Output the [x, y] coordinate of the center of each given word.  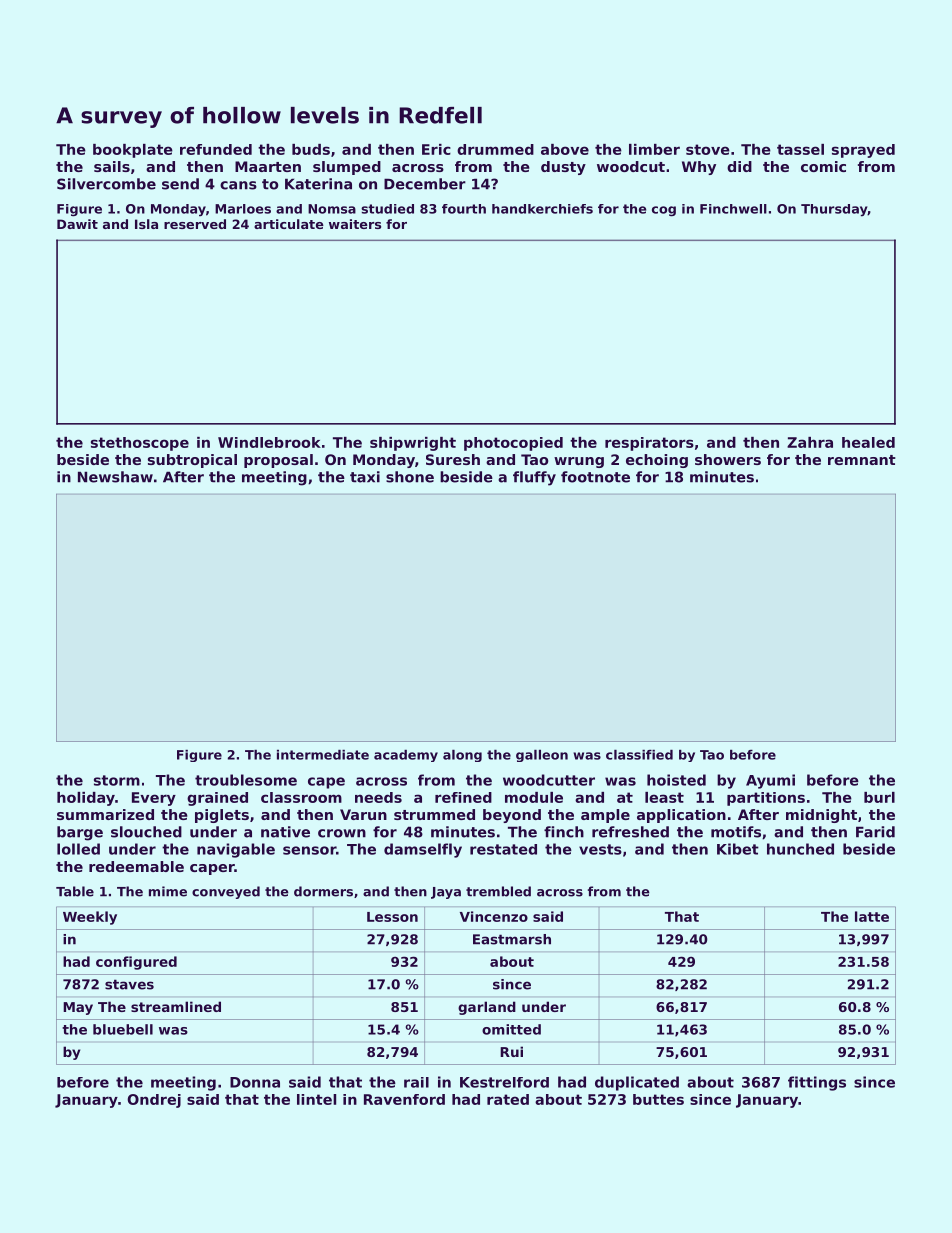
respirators [649, 444]
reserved [195, 224]
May [78, 1008]
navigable [236, 850]
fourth [464, 209]
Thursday [834, 210]
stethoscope [140, 444]
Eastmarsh [512, 939]
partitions [766, 799]
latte [872, 916]
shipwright [413, 444]
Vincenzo [494, 916]
